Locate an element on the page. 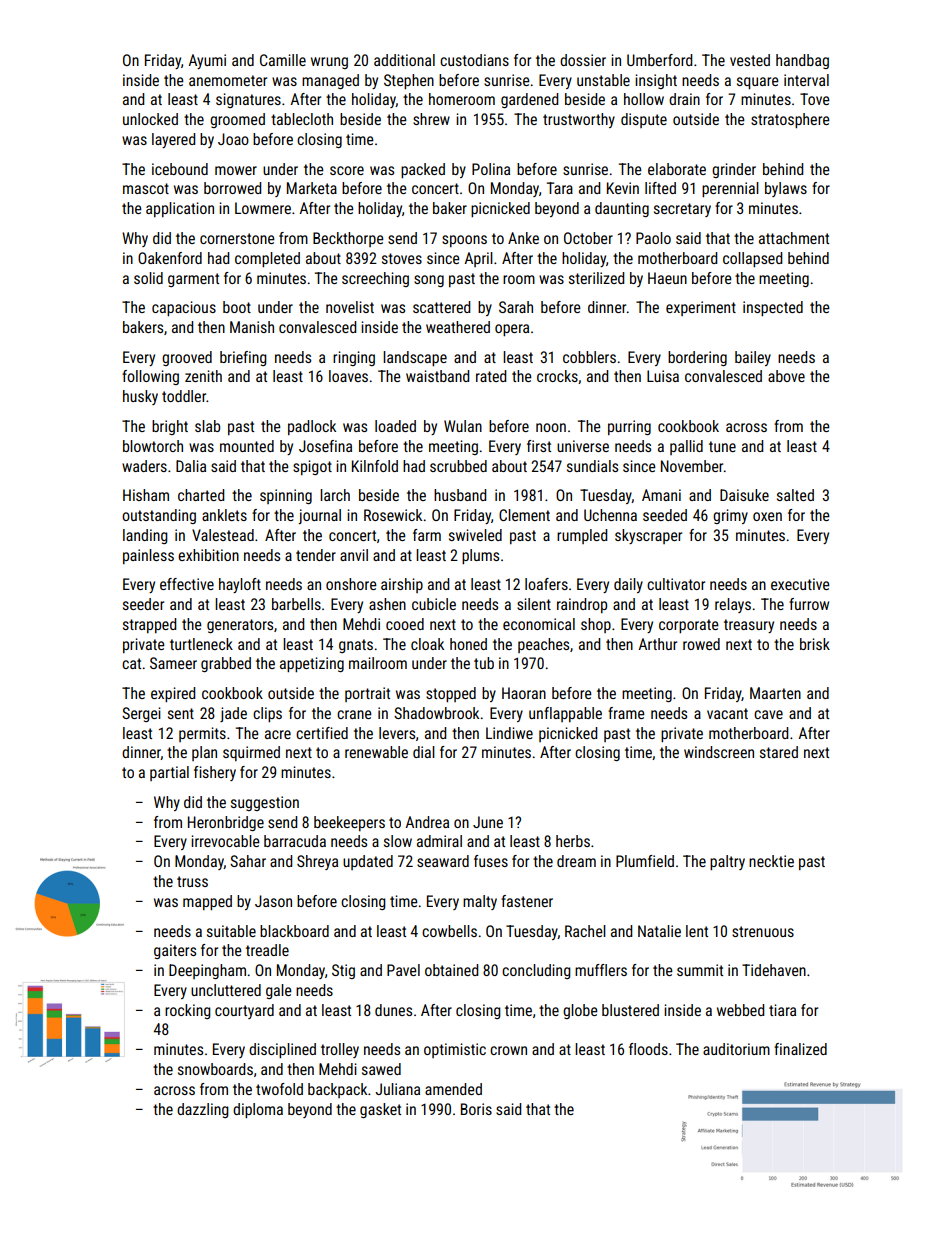  additional is located at coordinates (404, 60).
